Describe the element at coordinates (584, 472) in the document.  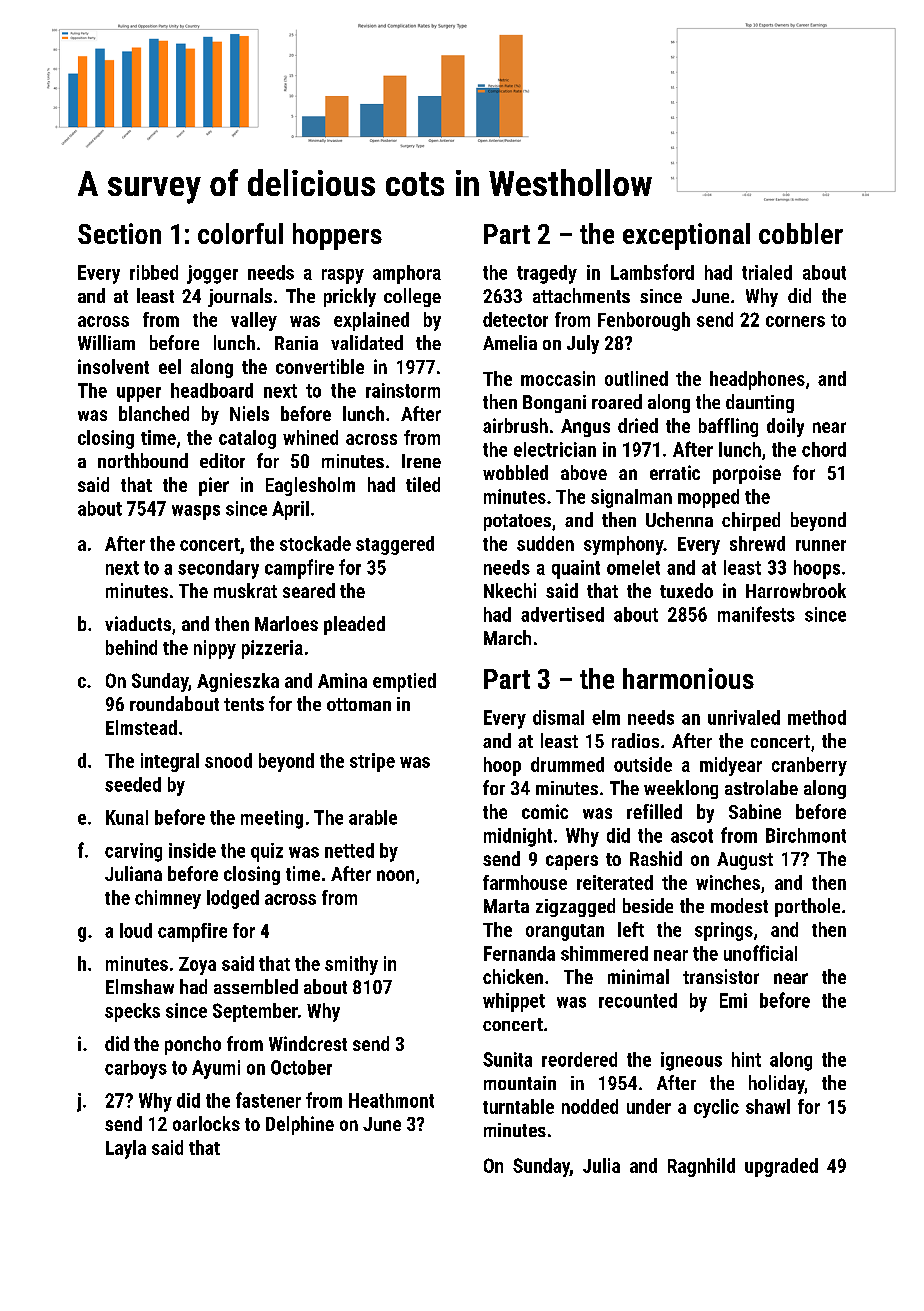
I see `above` at that location.
